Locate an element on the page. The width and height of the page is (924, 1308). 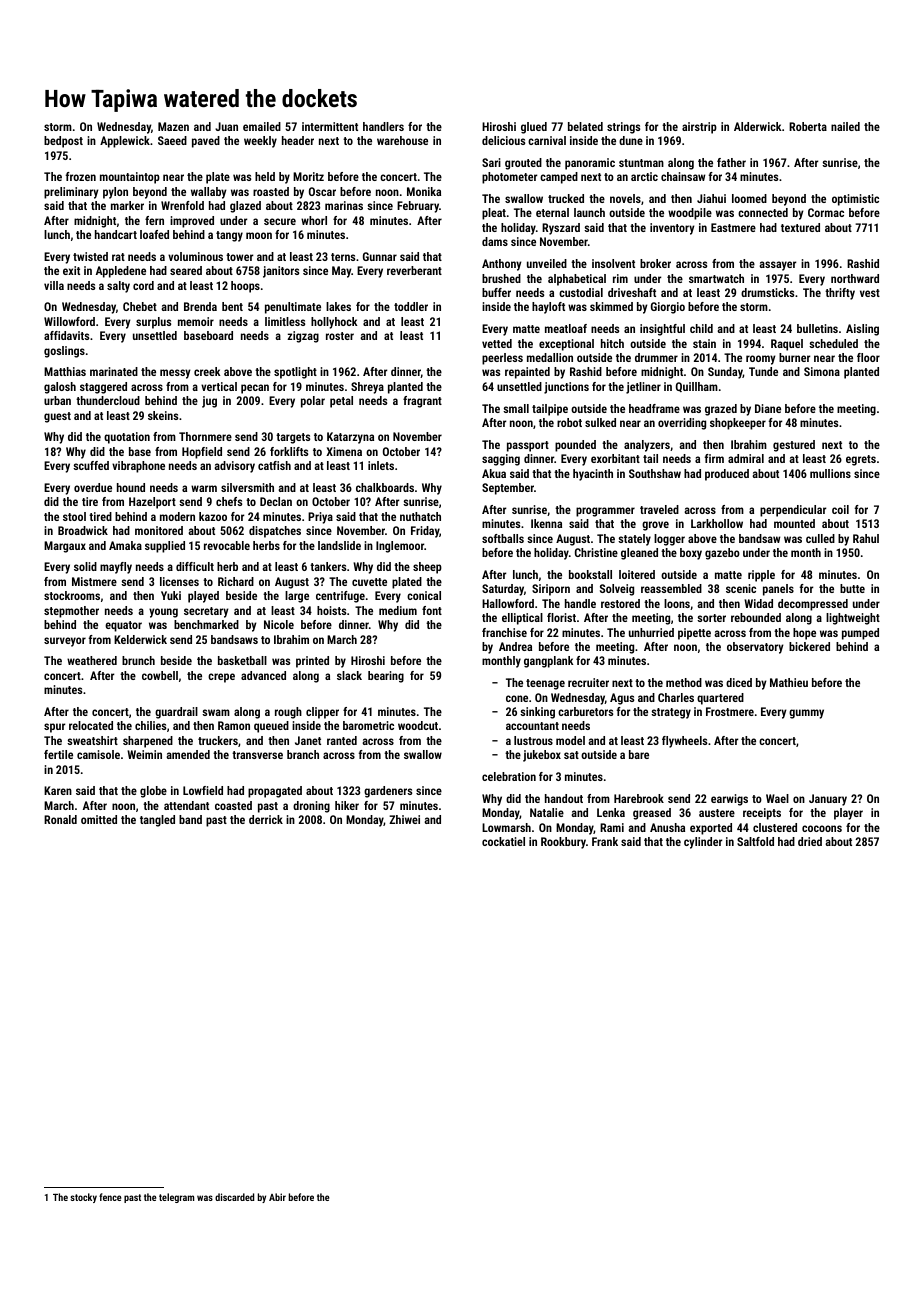
roster is located at coordinates (340, 336).
